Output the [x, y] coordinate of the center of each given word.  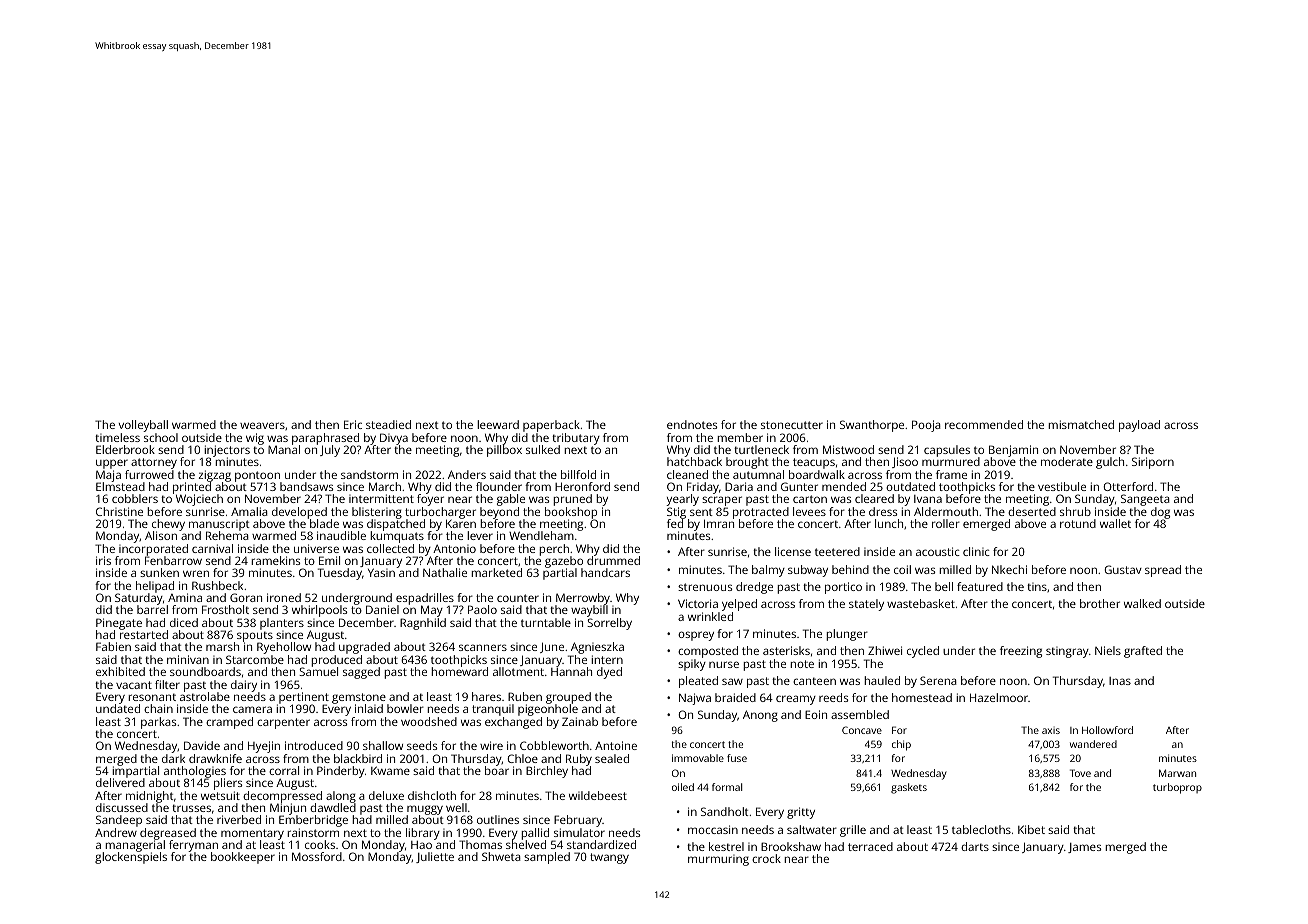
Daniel [382, 609]
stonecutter [792, 425]
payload [1139, 426]
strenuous [705, 587]
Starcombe [255, 659]
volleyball [143, 426]
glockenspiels [131, 858]
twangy [609, 858]
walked [1142, 603]
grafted [1143, 652]
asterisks [786, 650]
